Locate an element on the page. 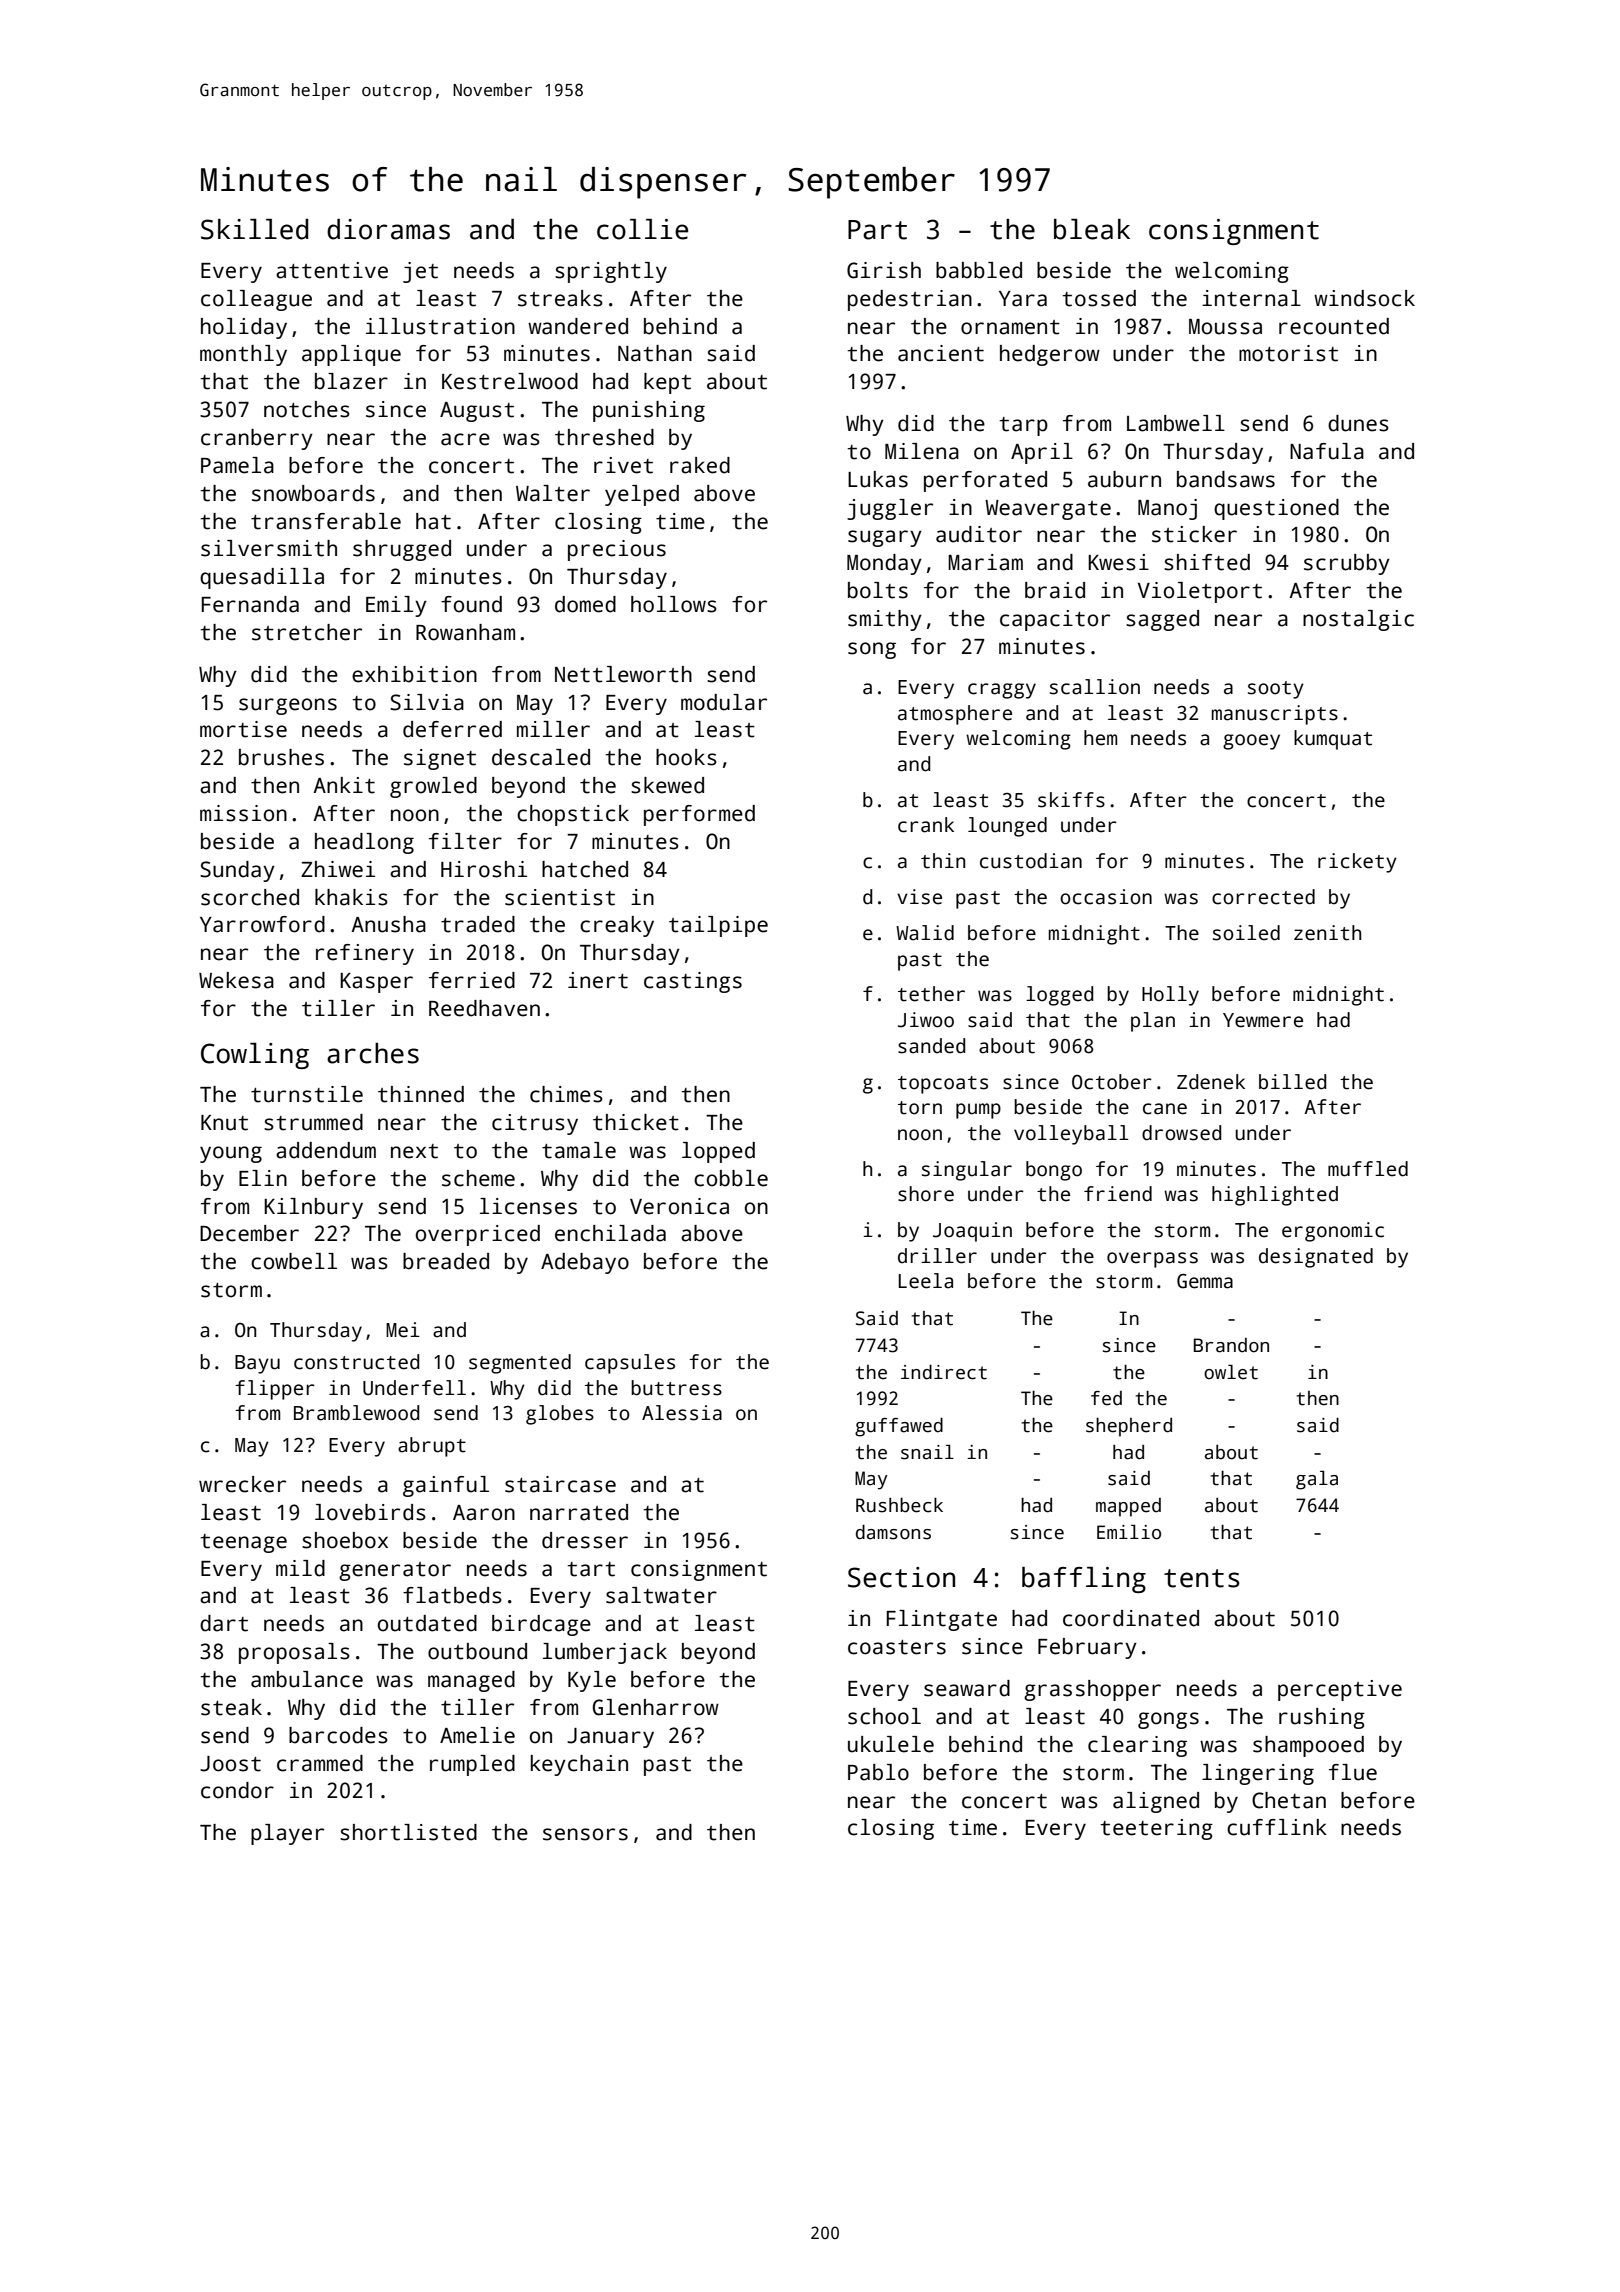  recounted is located at coordinates (1334, 326).
